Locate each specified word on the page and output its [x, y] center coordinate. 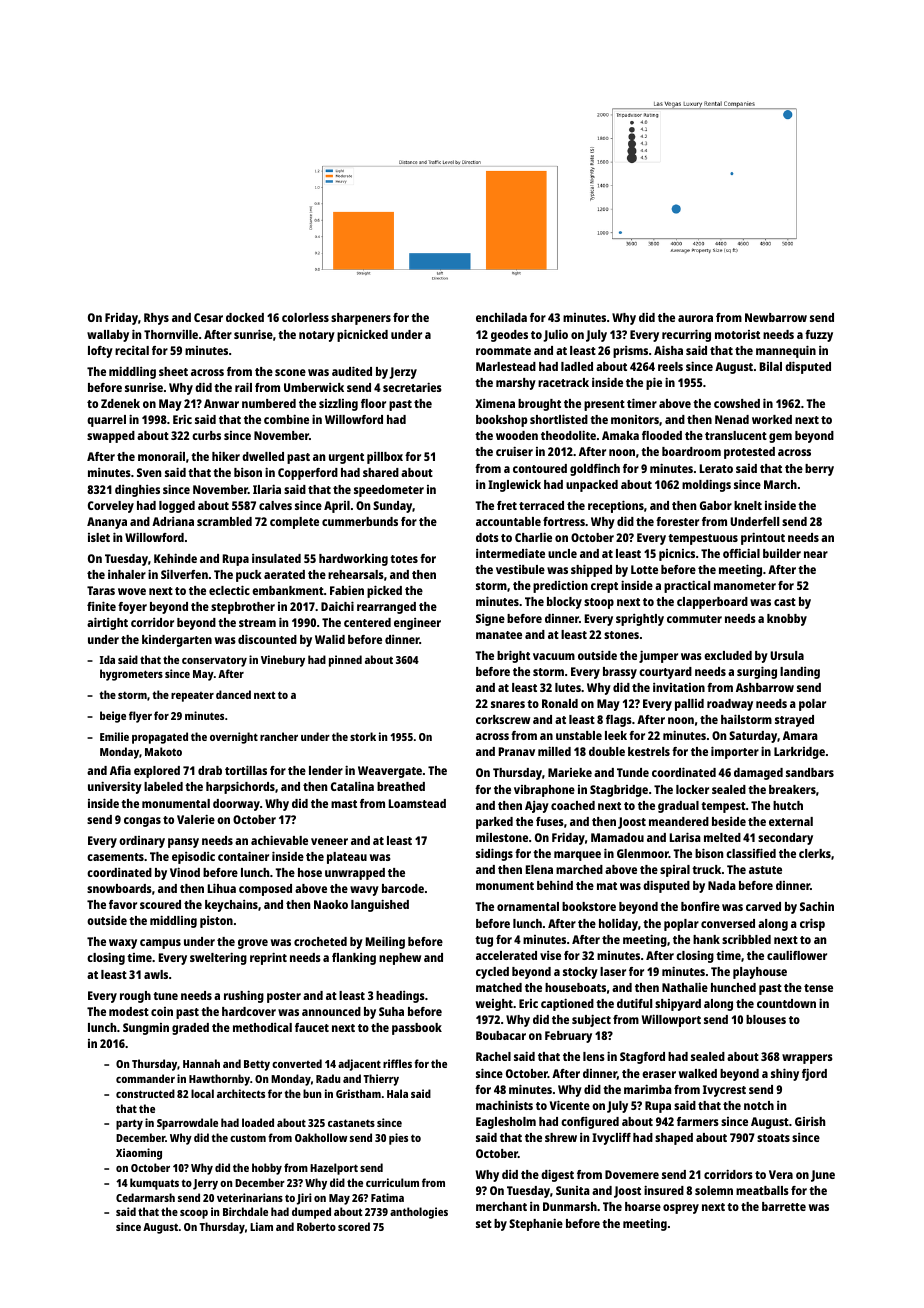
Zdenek [120, 403]
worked [772, 419]
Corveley [111, 507]
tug [484, 941]
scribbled [746, 939]
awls [156, 974]
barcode [403, 888]
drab [210, 770]
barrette [784, 1206]
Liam [261, 1226]
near [816, 554]
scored [354, 1226]
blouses [766, 1019]
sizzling [338, 405]
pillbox [385, 458]
